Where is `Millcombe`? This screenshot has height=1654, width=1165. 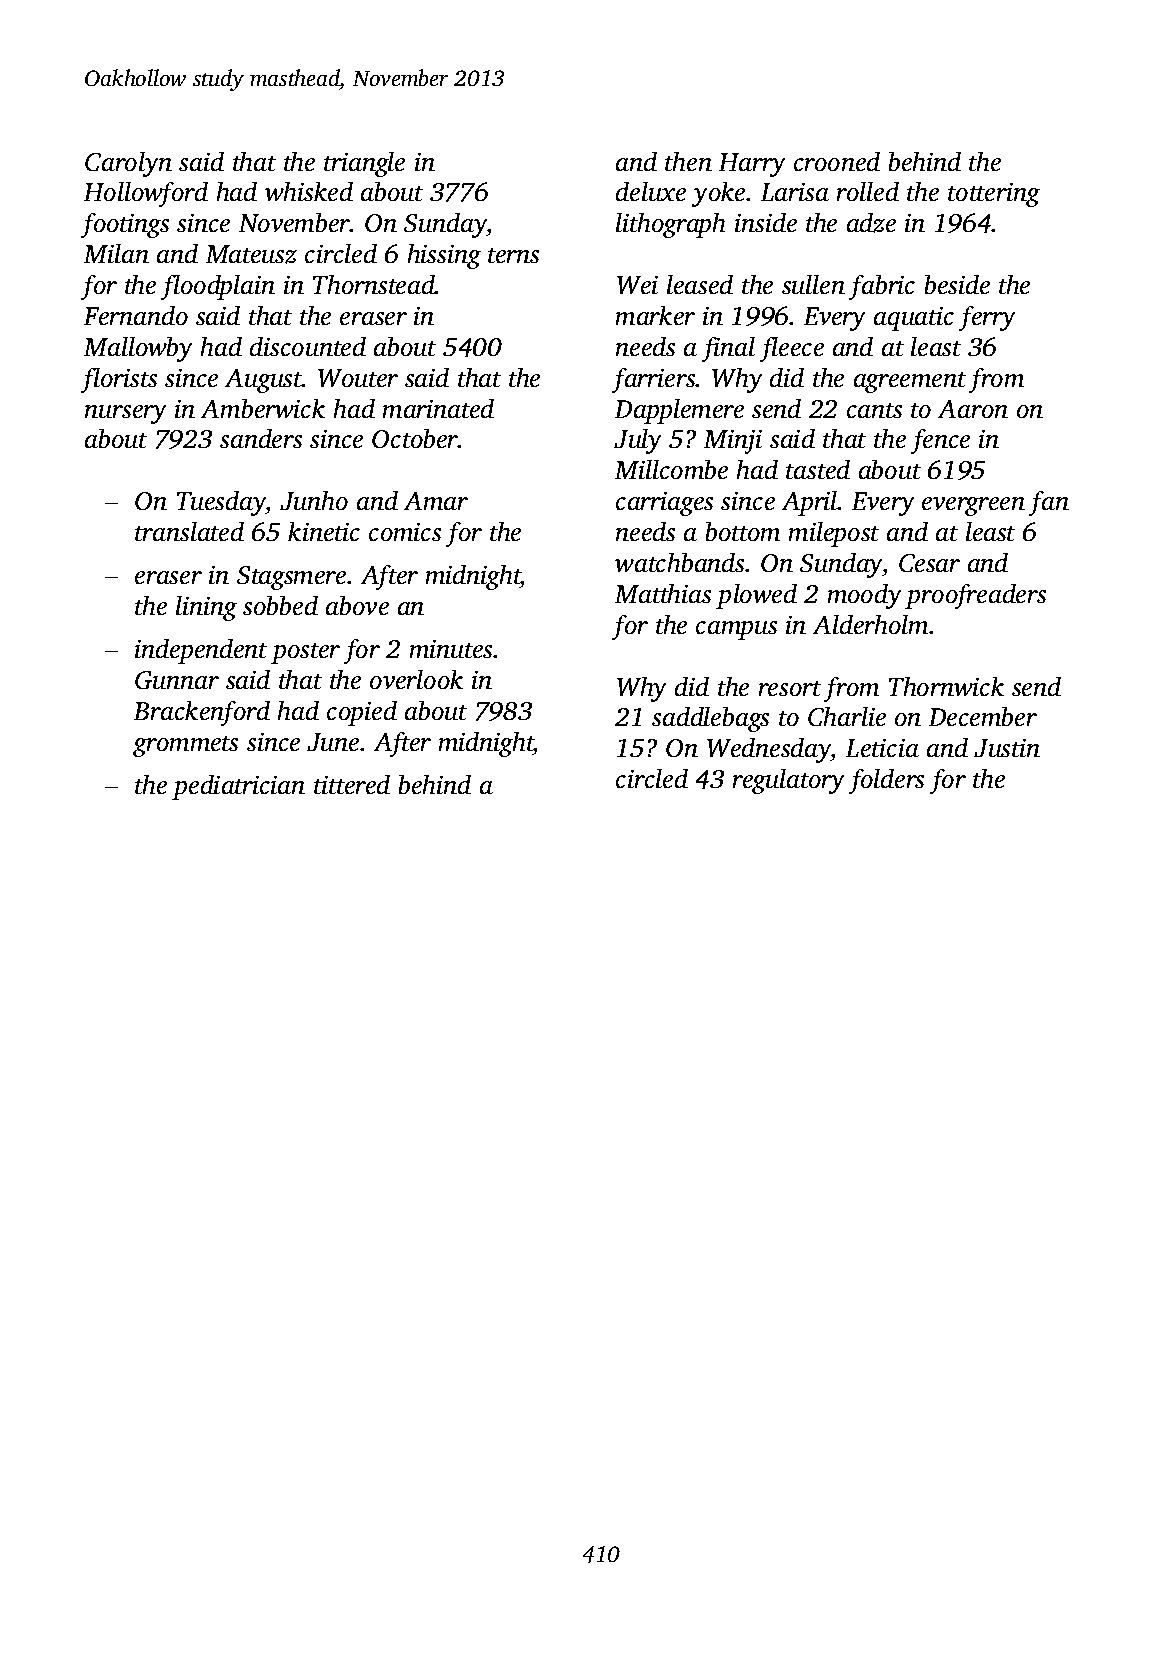 Millcombe is located at coordinates (671, 469).
